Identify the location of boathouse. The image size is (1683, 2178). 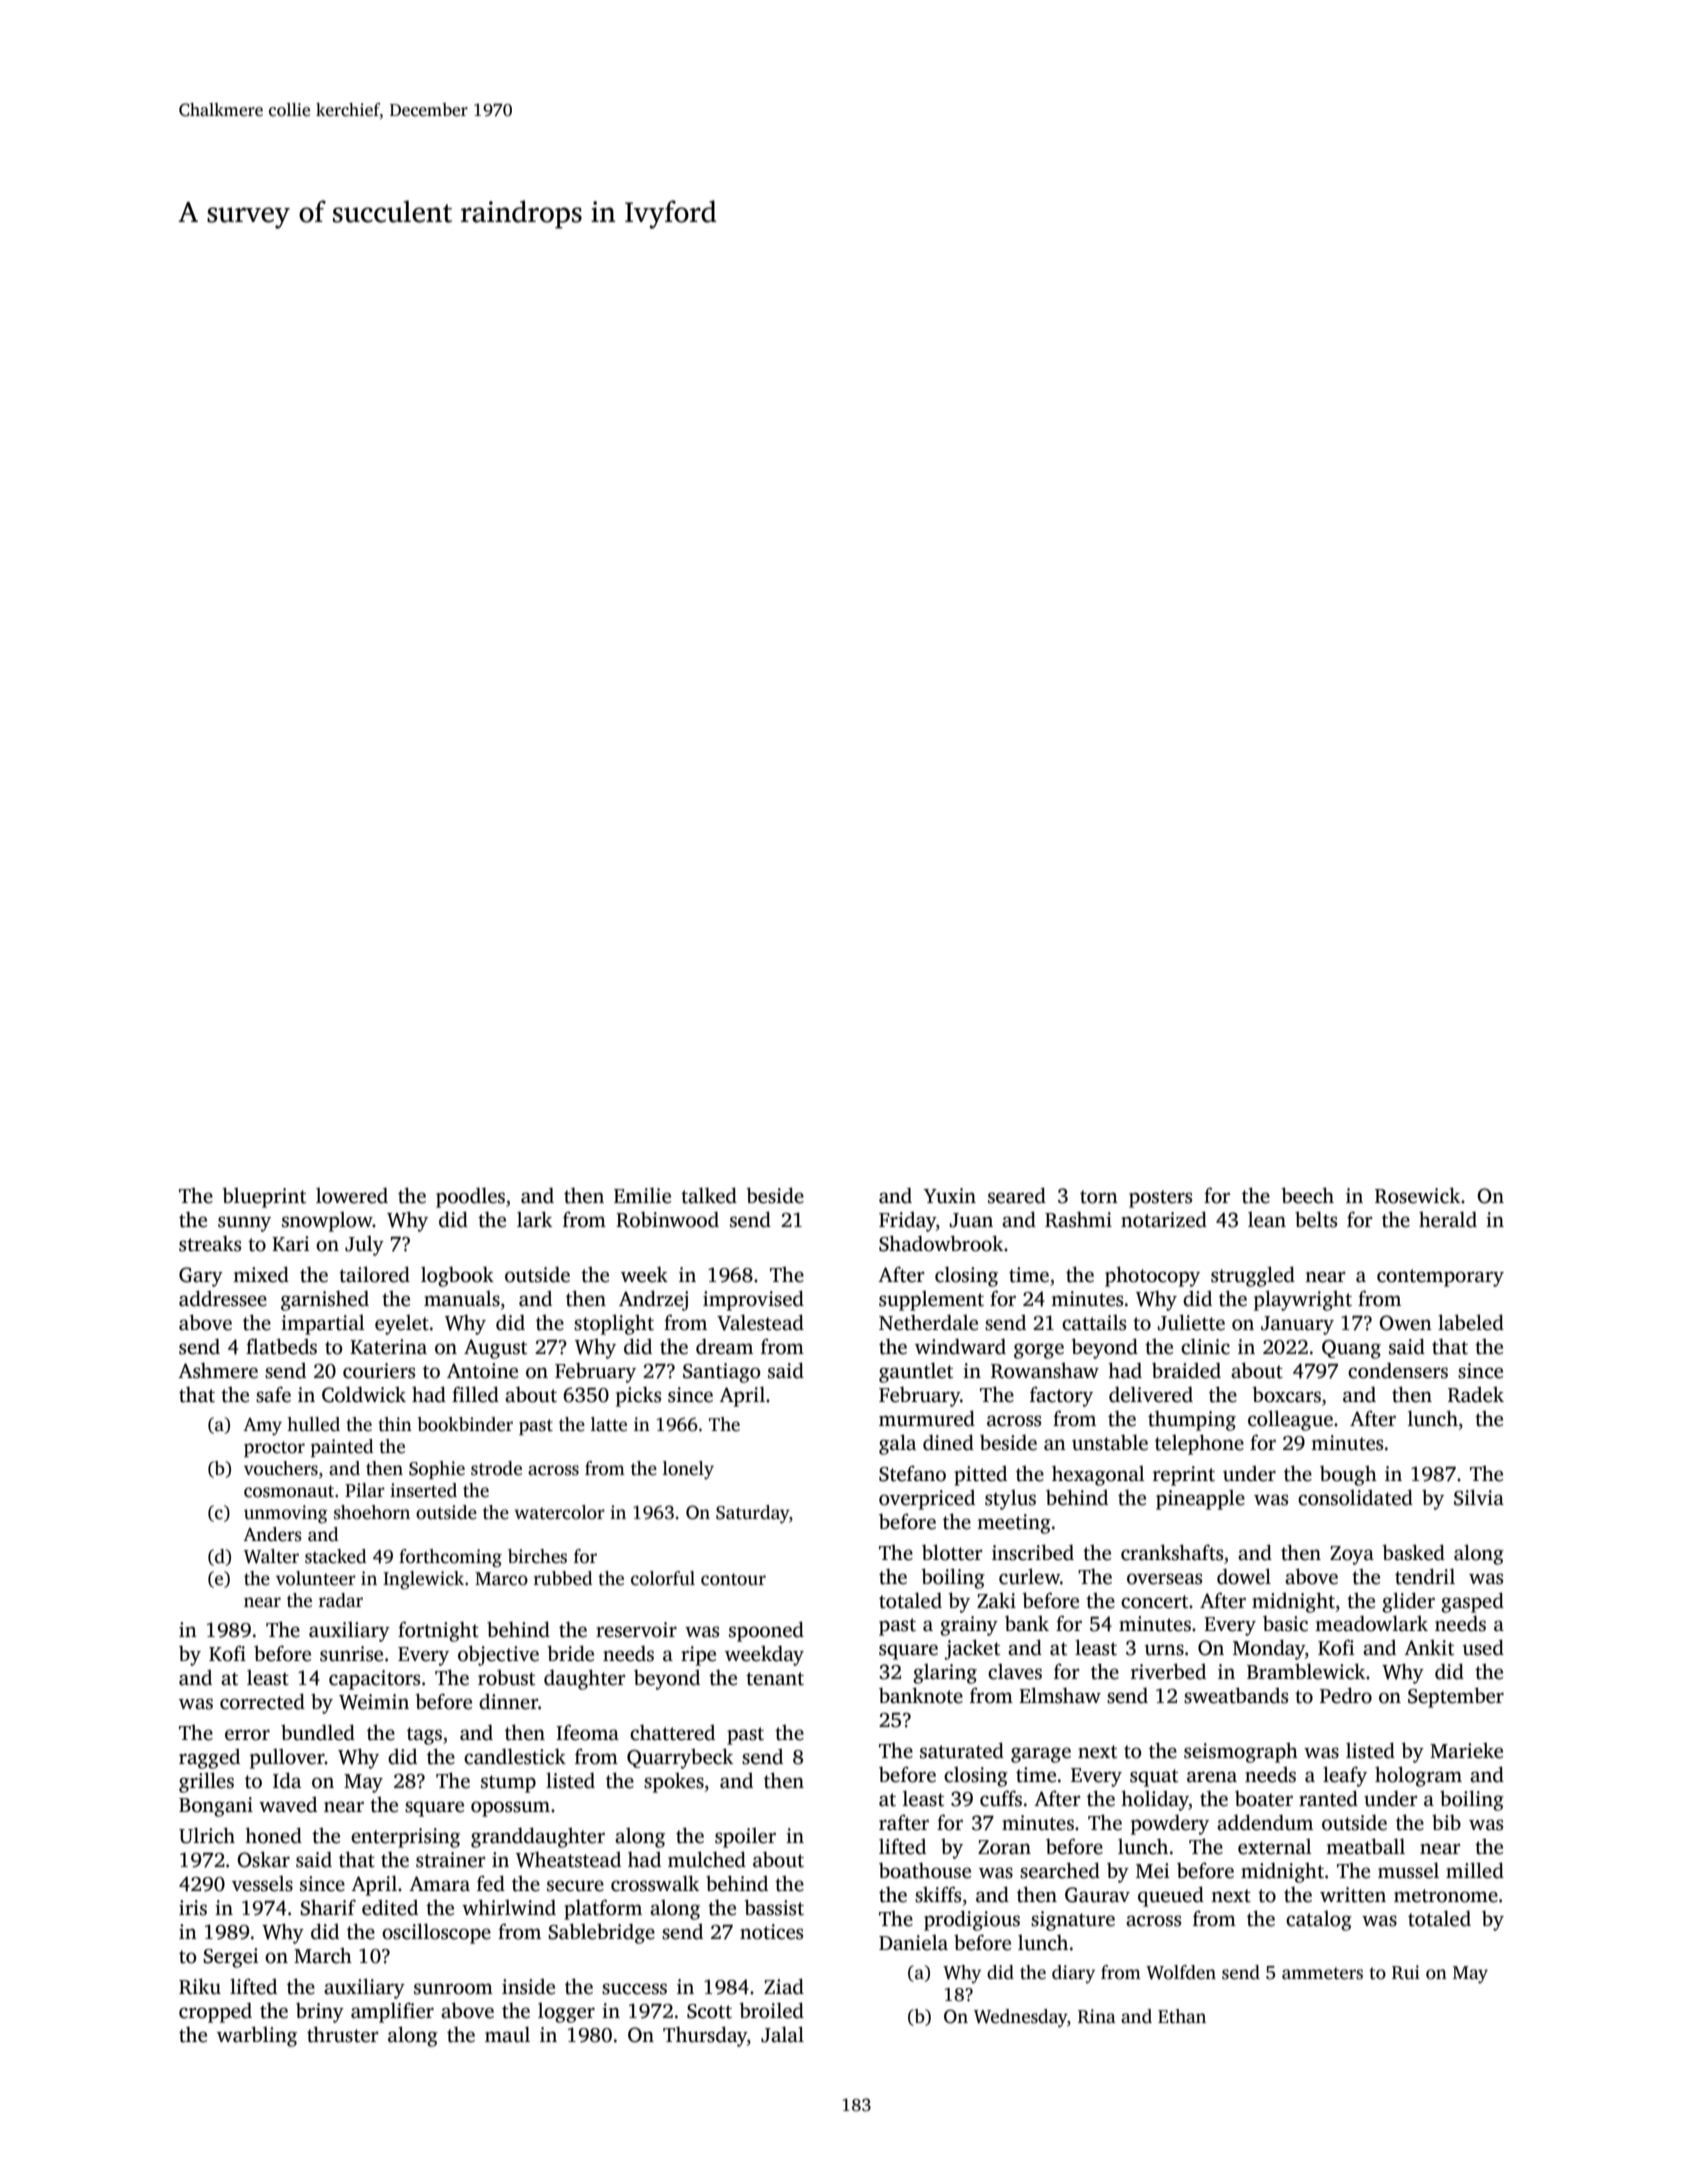
(925, 1870).
